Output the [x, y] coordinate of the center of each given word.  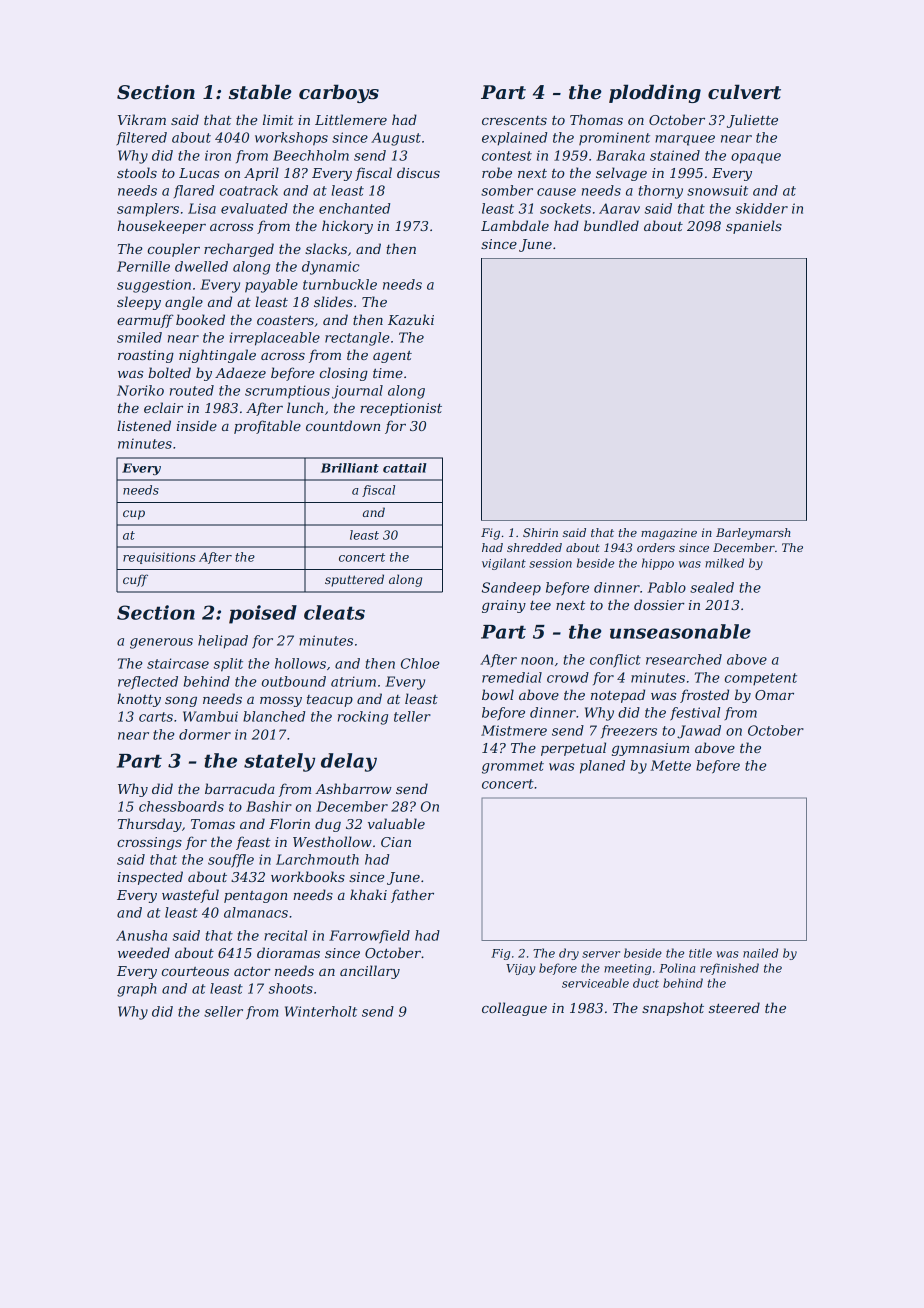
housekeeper [162, 227]
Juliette [752, 121]
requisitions [159, 558]
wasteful [190, 896]
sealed [712, 587]
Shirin [540, 532]
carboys [339, 93]
